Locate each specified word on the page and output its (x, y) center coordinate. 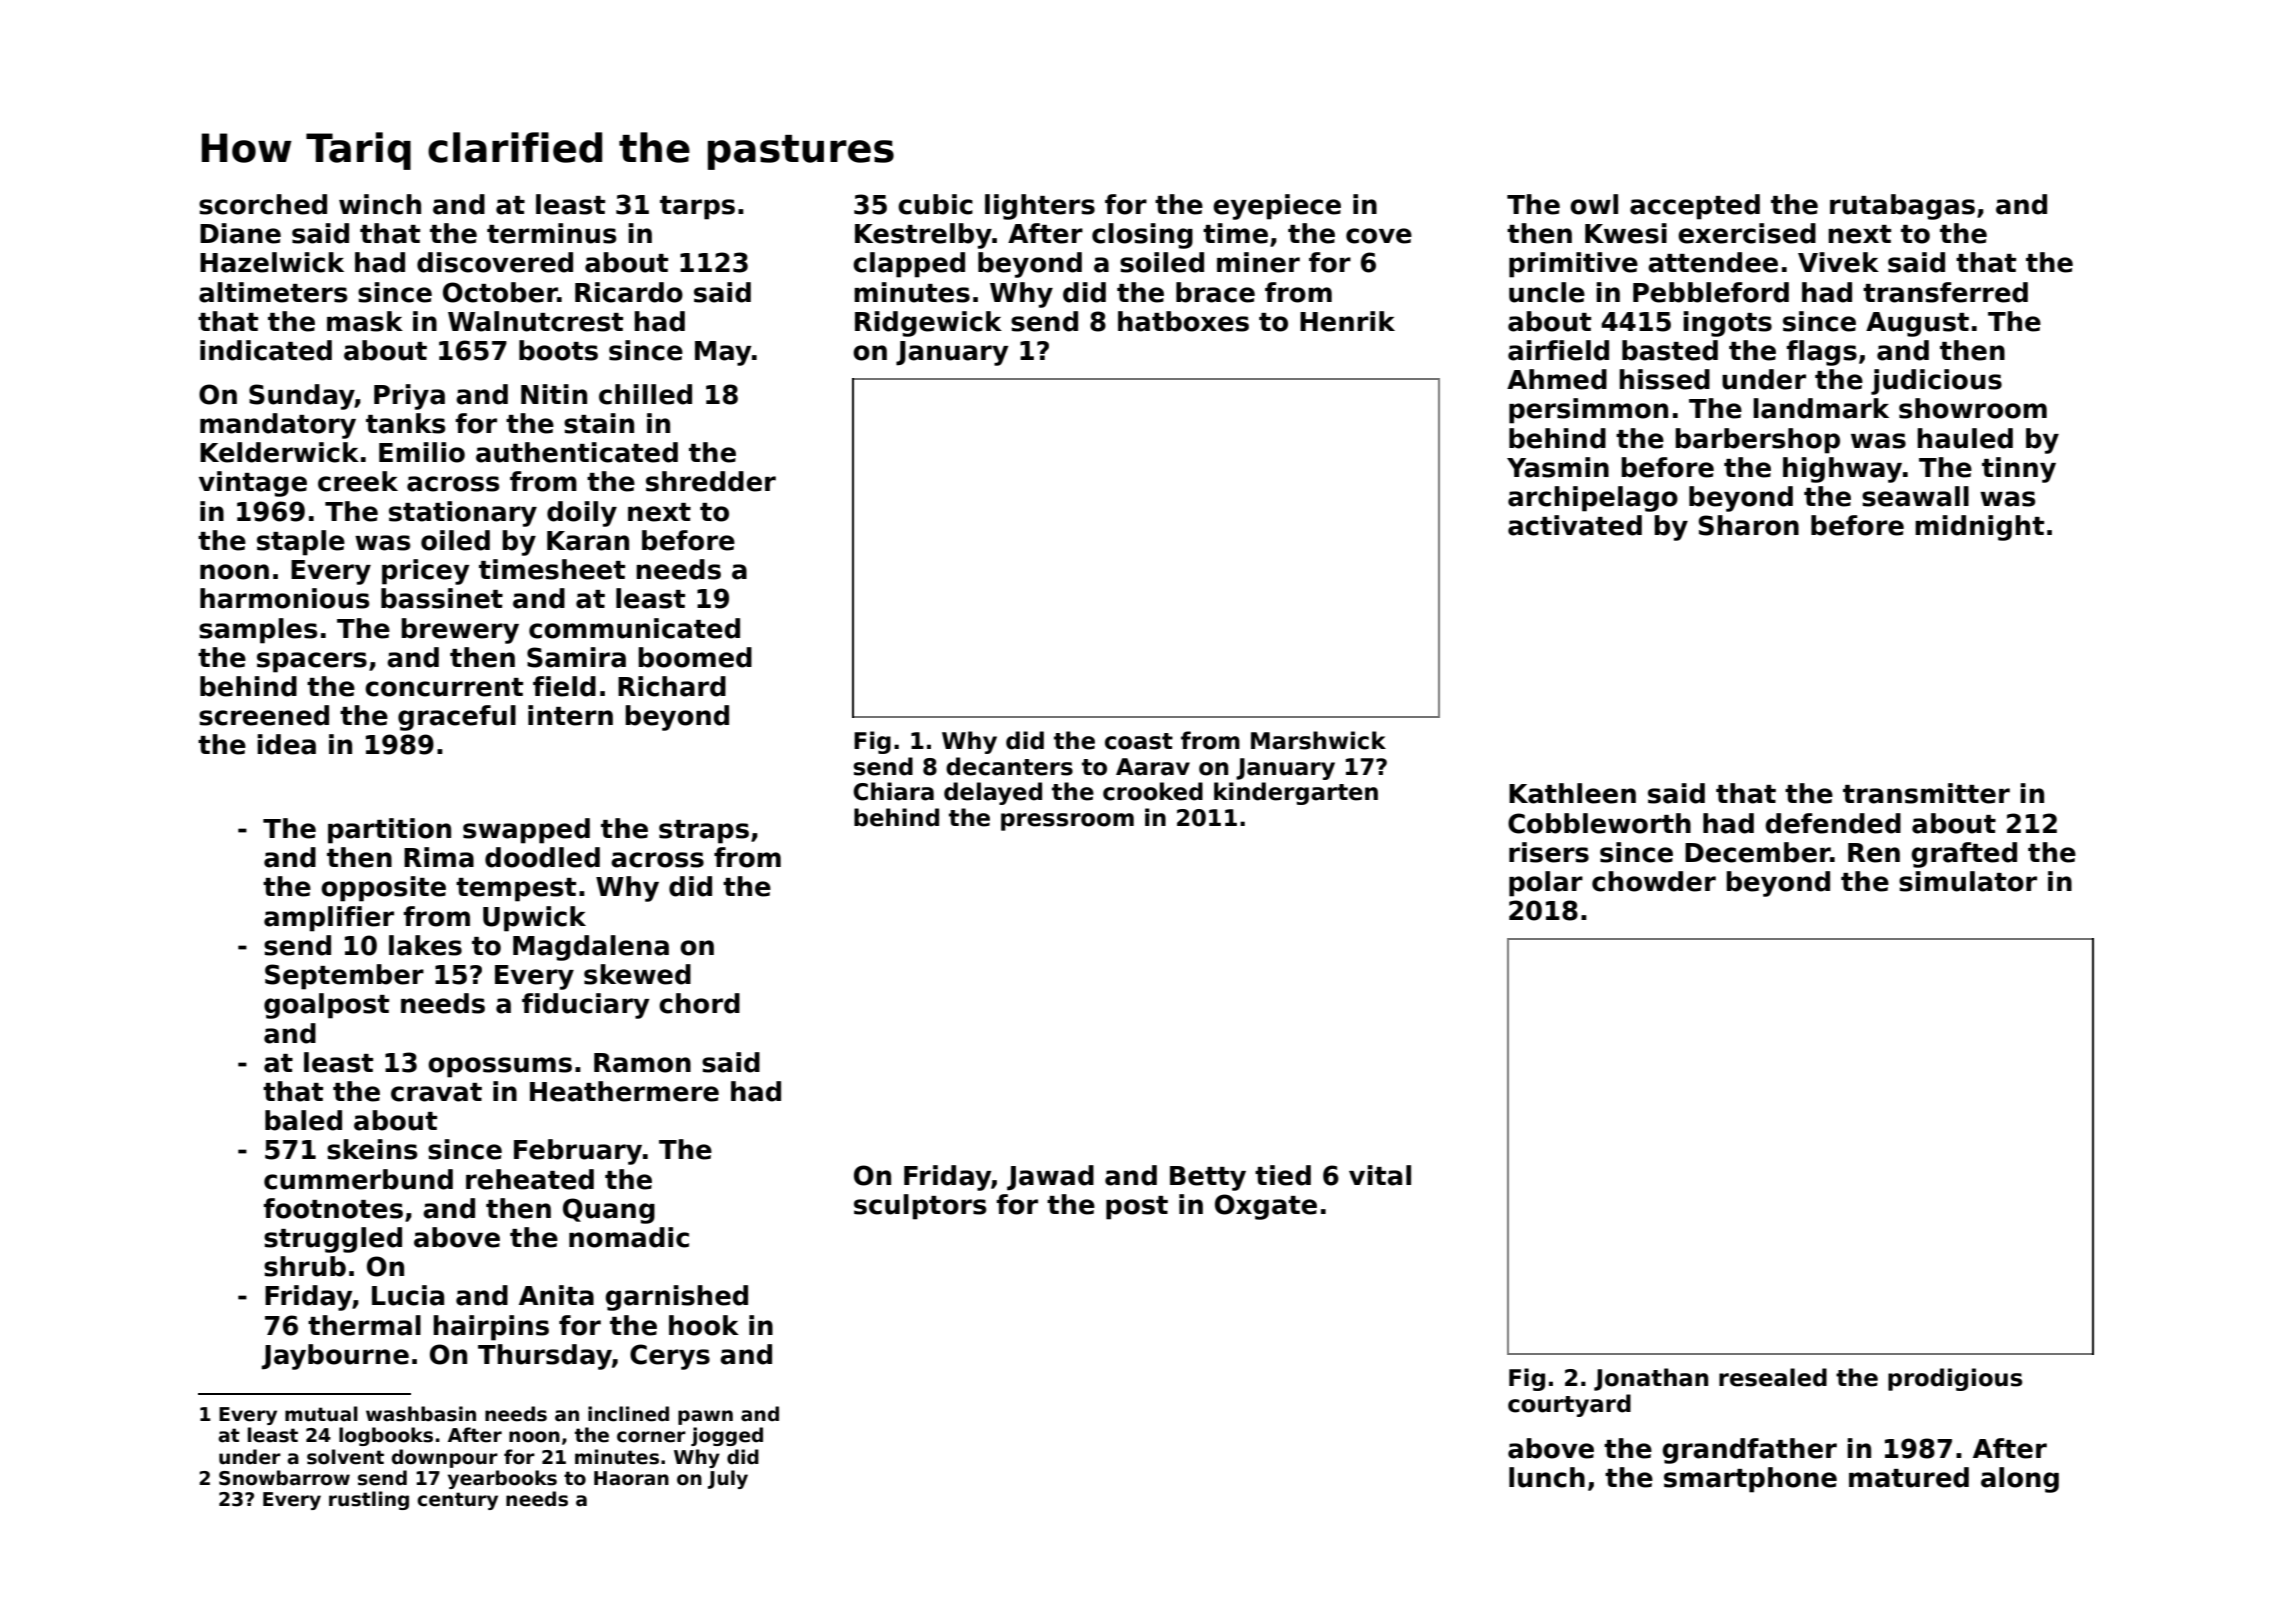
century (457, 1501)
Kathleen (1572, 793)
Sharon (1749, 525)
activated (1575, 525)
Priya (409, 397)
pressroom (1067, 822)
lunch (1547, 1477)
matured (1909, 1477)
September (344, 977)
